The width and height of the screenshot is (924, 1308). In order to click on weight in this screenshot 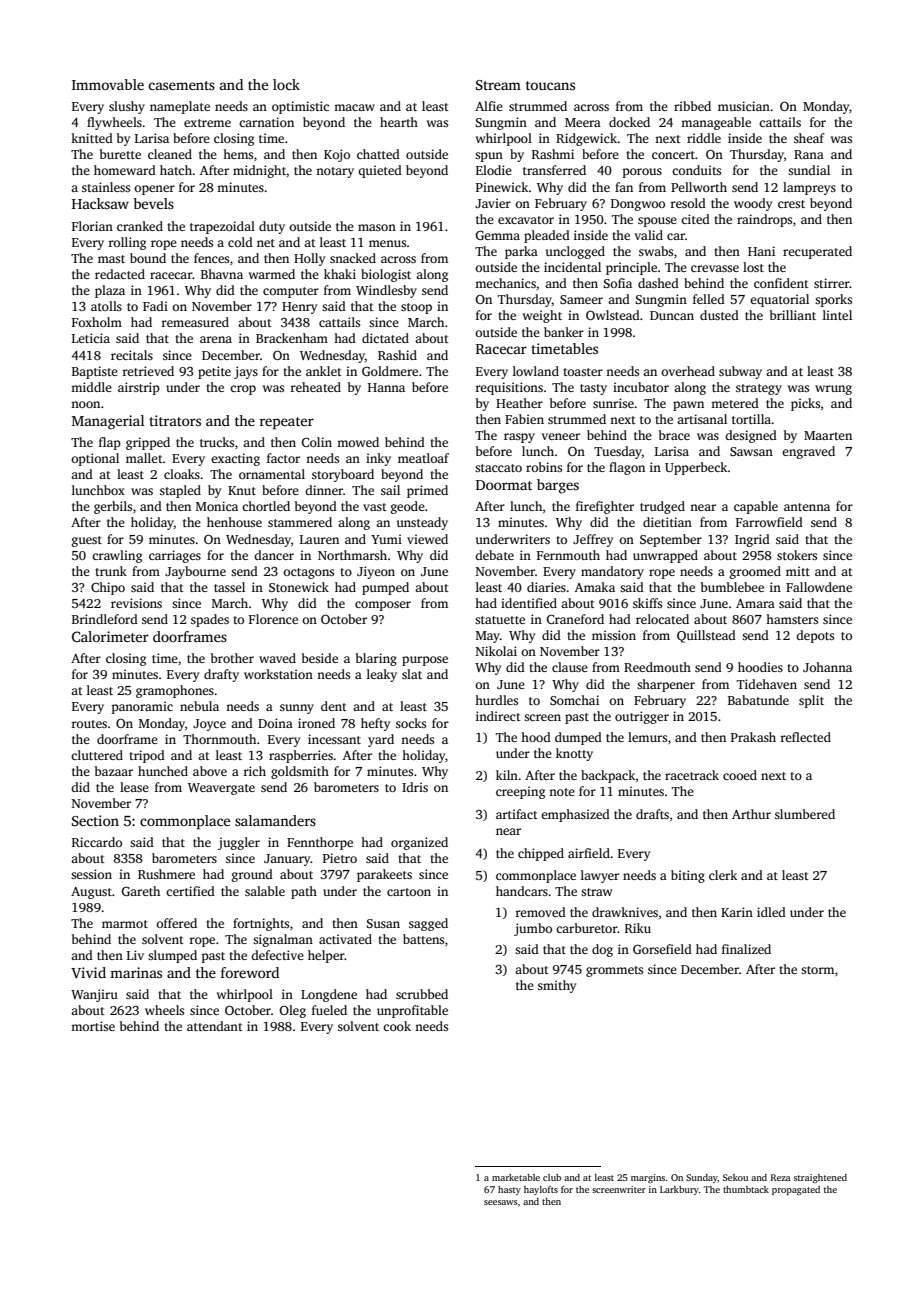, I will do `click(542, 316)`.
